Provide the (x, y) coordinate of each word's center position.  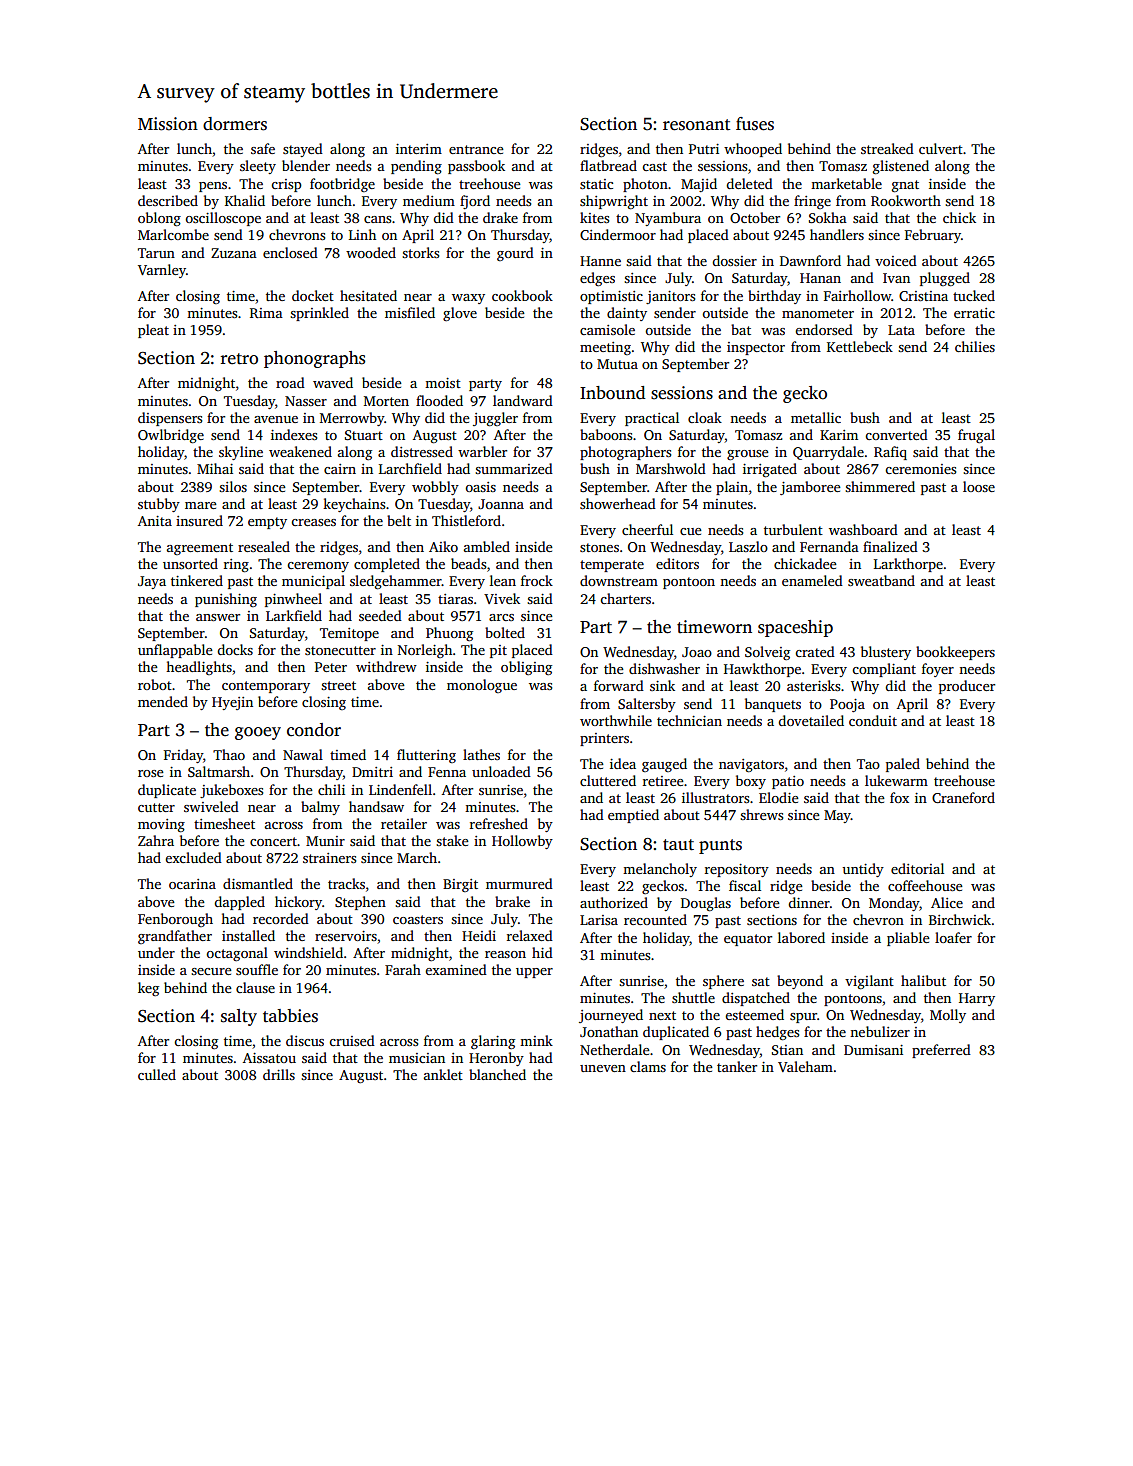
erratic (974, 313)
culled (157, 1074)
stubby (159, 505)
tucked (974, 295)
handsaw (376, 806)
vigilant (869, 982)
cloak (705, 417)
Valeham (805, 1066)
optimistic (611, 297)
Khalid (245, 200)
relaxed (530, 935)
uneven (603, 1068)
